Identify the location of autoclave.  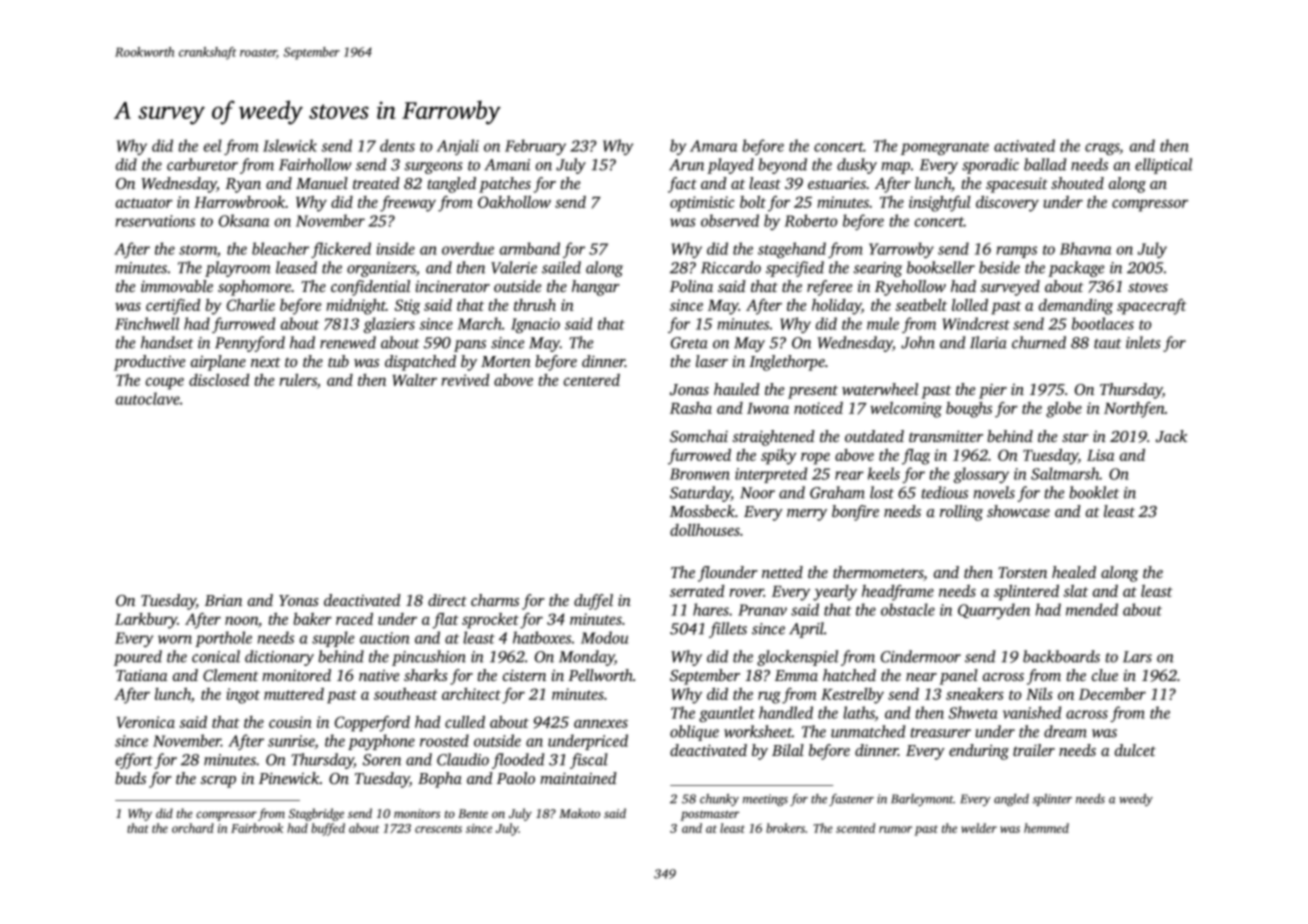
(148, 398).
